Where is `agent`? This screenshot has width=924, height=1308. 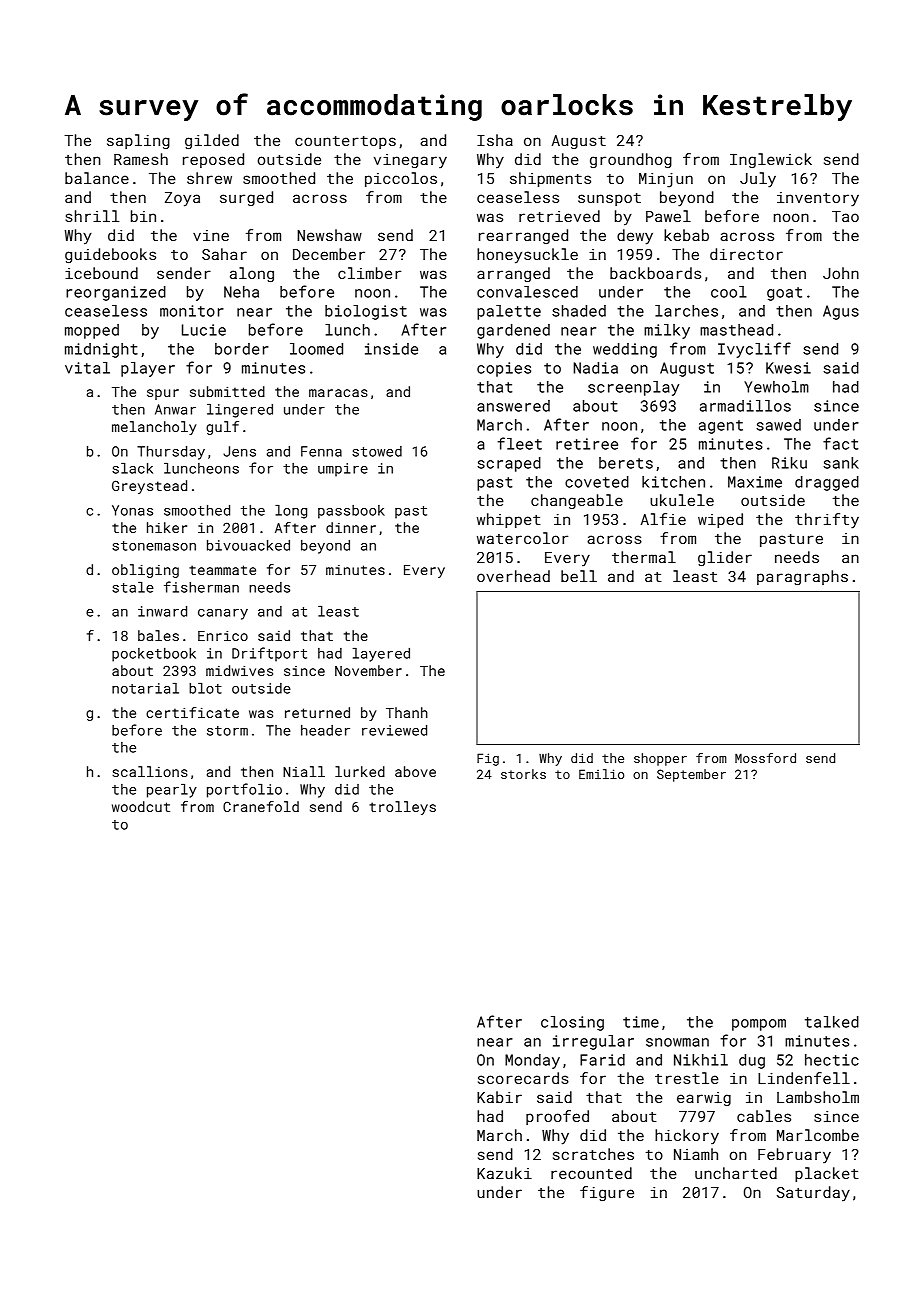
agent is located at coordinates (721, 427).
